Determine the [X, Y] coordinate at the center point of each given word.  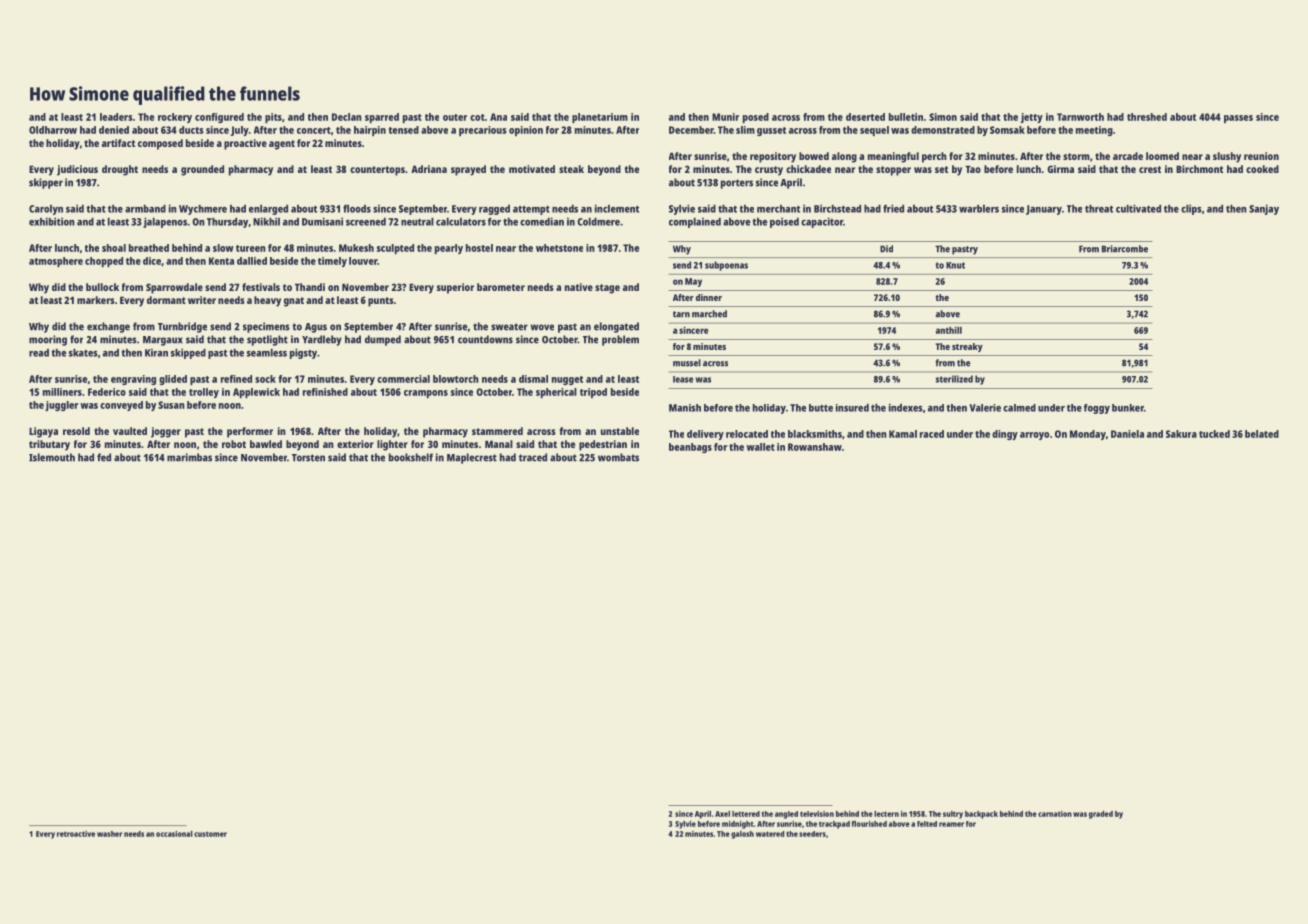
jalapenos [165, 222]
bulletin [906, 117]
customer [210, 834]
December [691, 130]
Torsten [308, 458]
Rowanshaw [815, 447]
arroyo [1034, 436]
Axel [722, 814]
